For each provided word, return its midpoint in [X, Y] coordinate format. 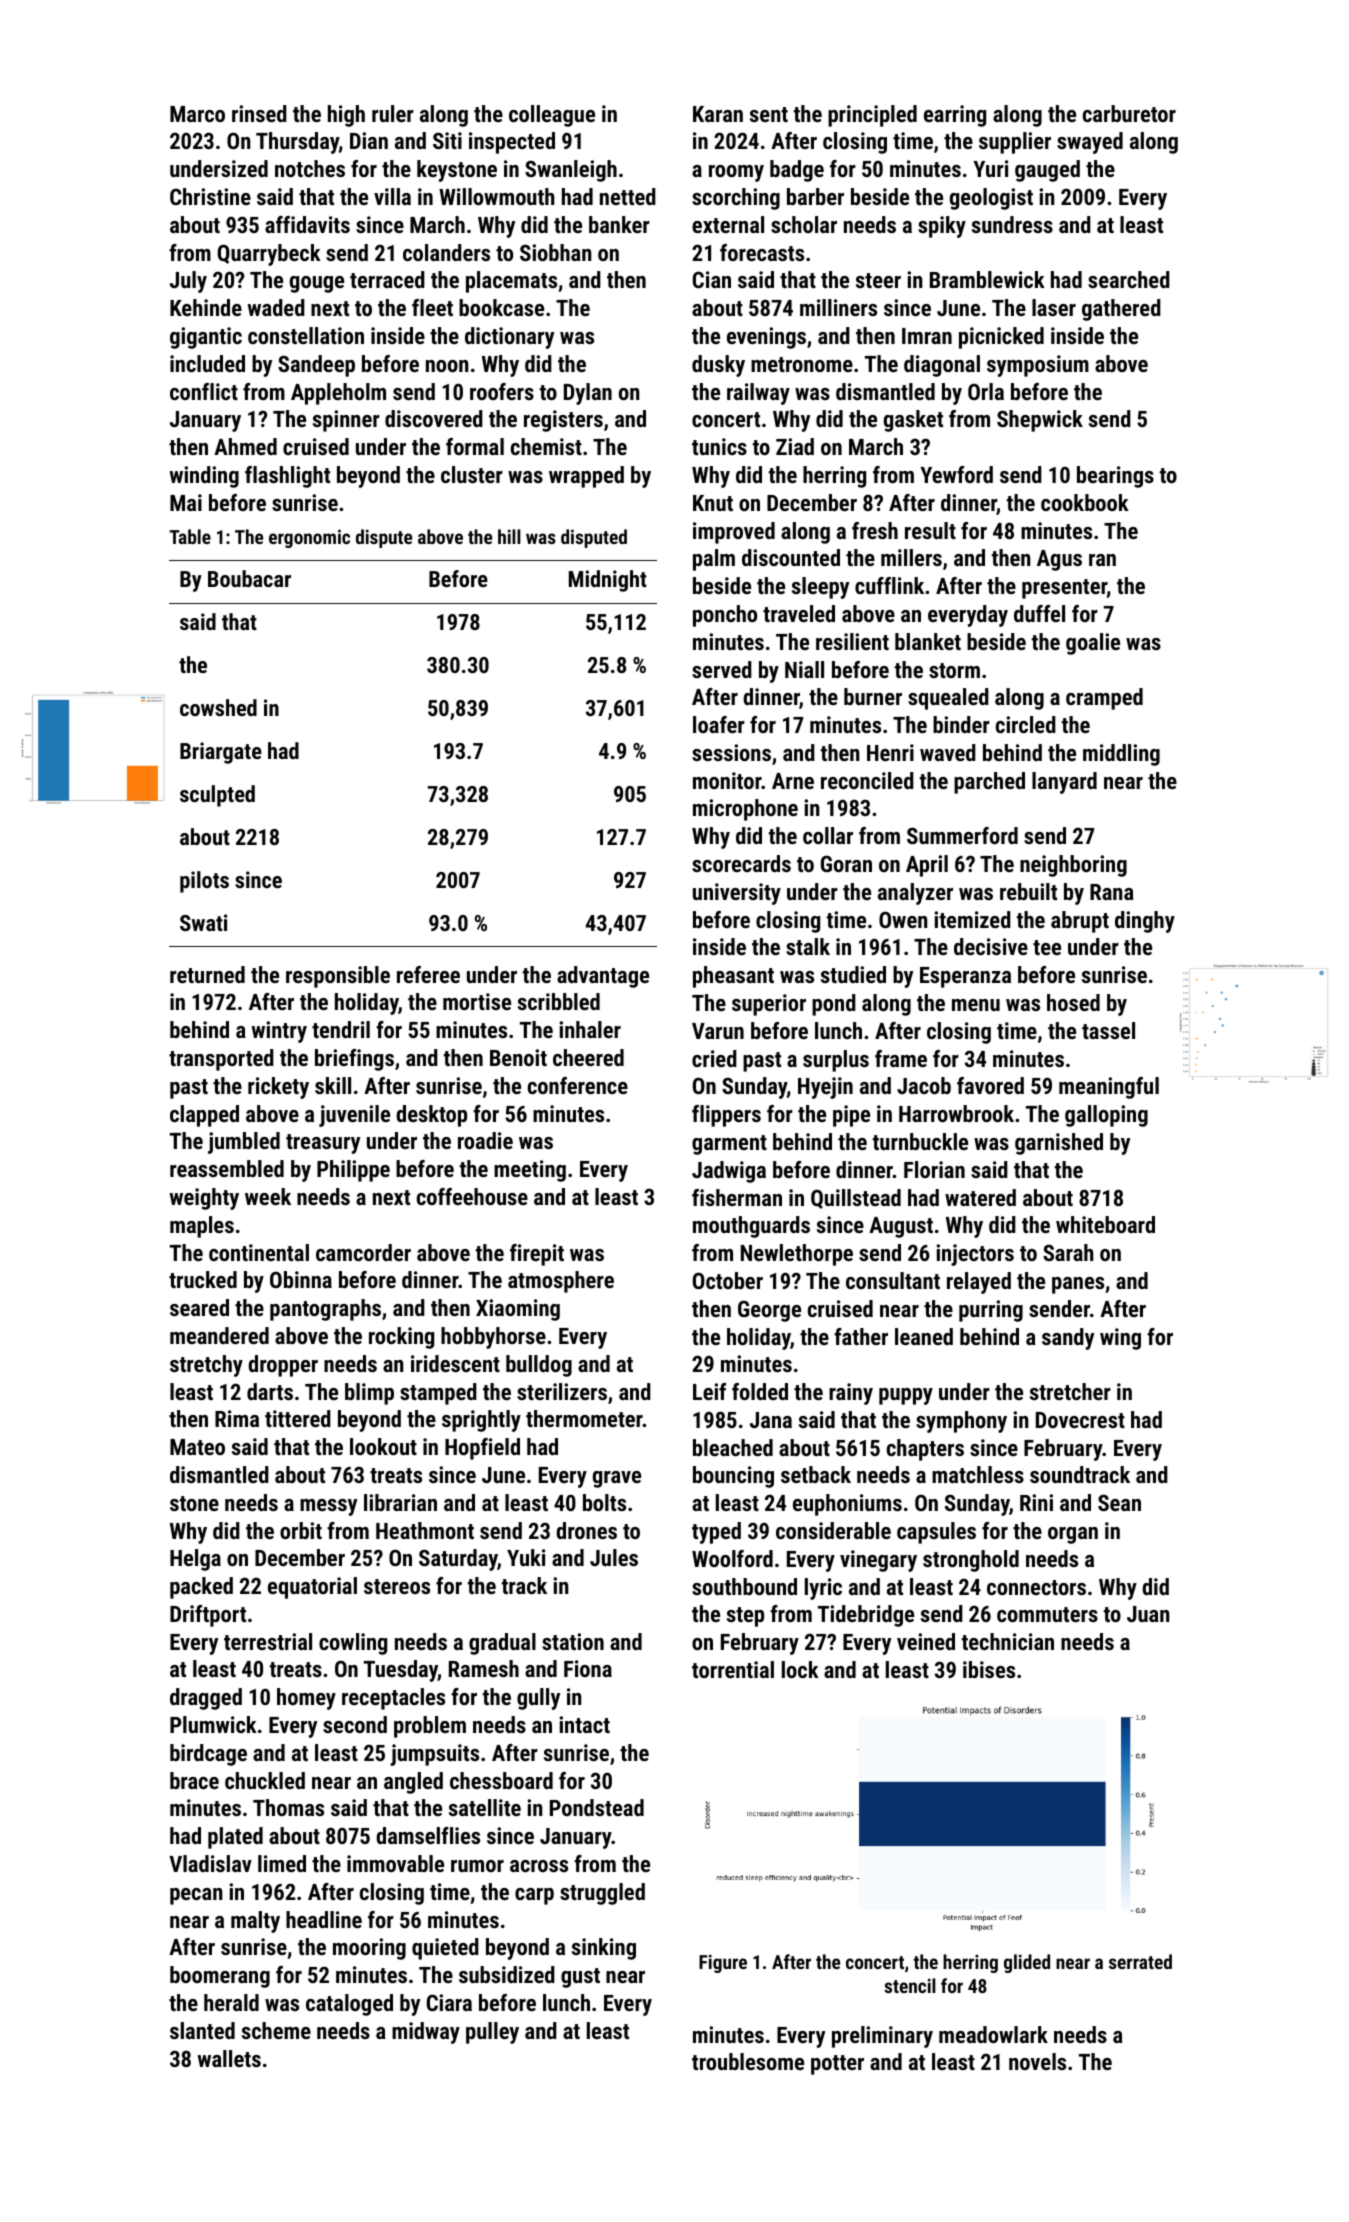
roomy [736, 173]
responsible [338, 977]
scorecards [741, 863]
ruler [393, 113]
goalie [1093, 644]
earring [955, 116]
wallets [229, 2058]
